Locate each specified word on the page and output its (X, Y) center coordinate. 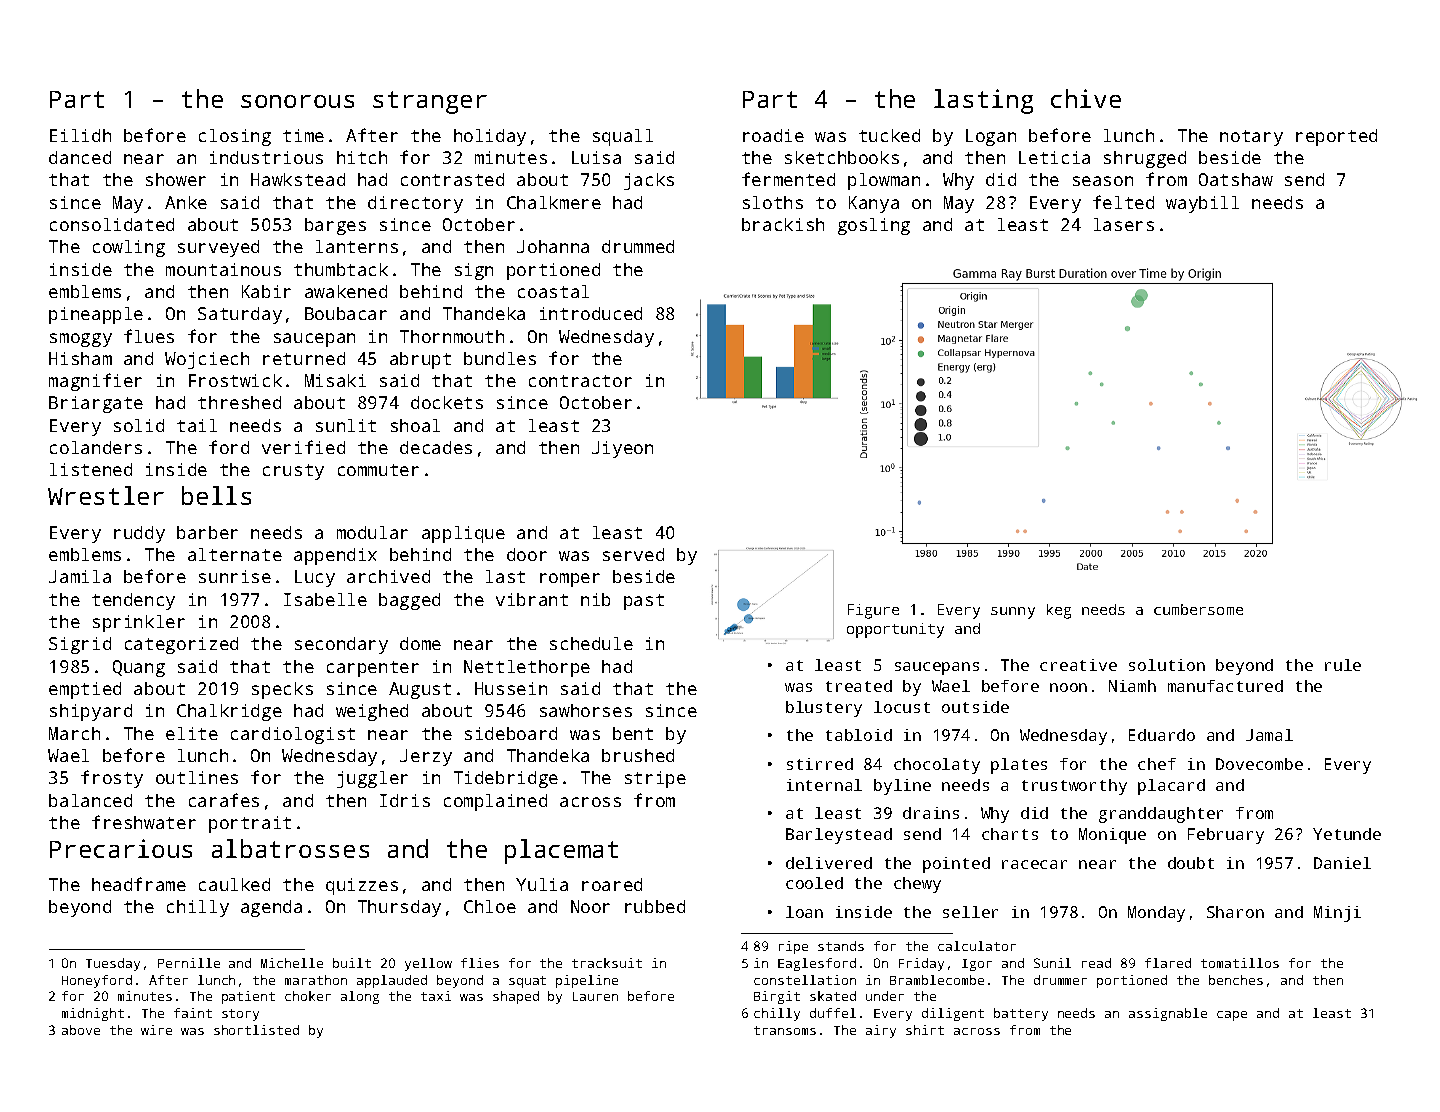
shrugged (1145, 159)
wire (156, 1030)
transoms (785, 1030)
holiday (490, 137)
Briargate (96, 404)
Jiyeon (622, 449)
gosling (874, 226)
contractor (580, 381)
